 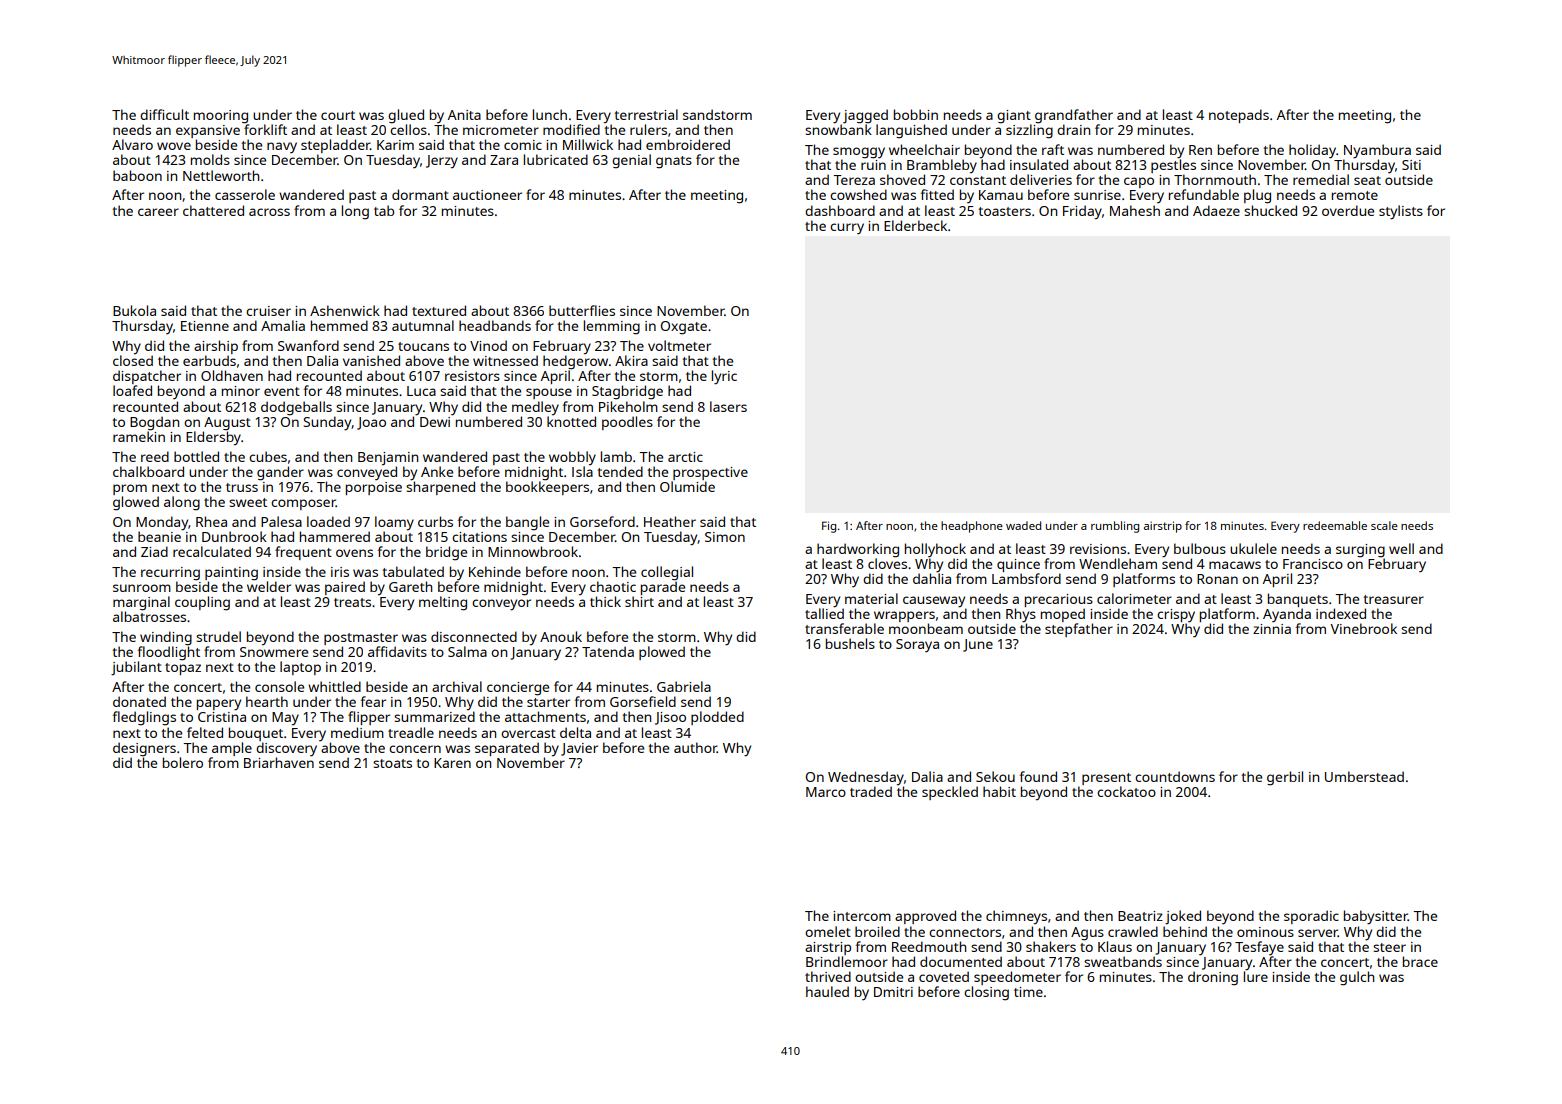 What do you see at coordinates (1357, 978) in the screenshot?
I see `gulch` at bounding box center [1357, 978].
